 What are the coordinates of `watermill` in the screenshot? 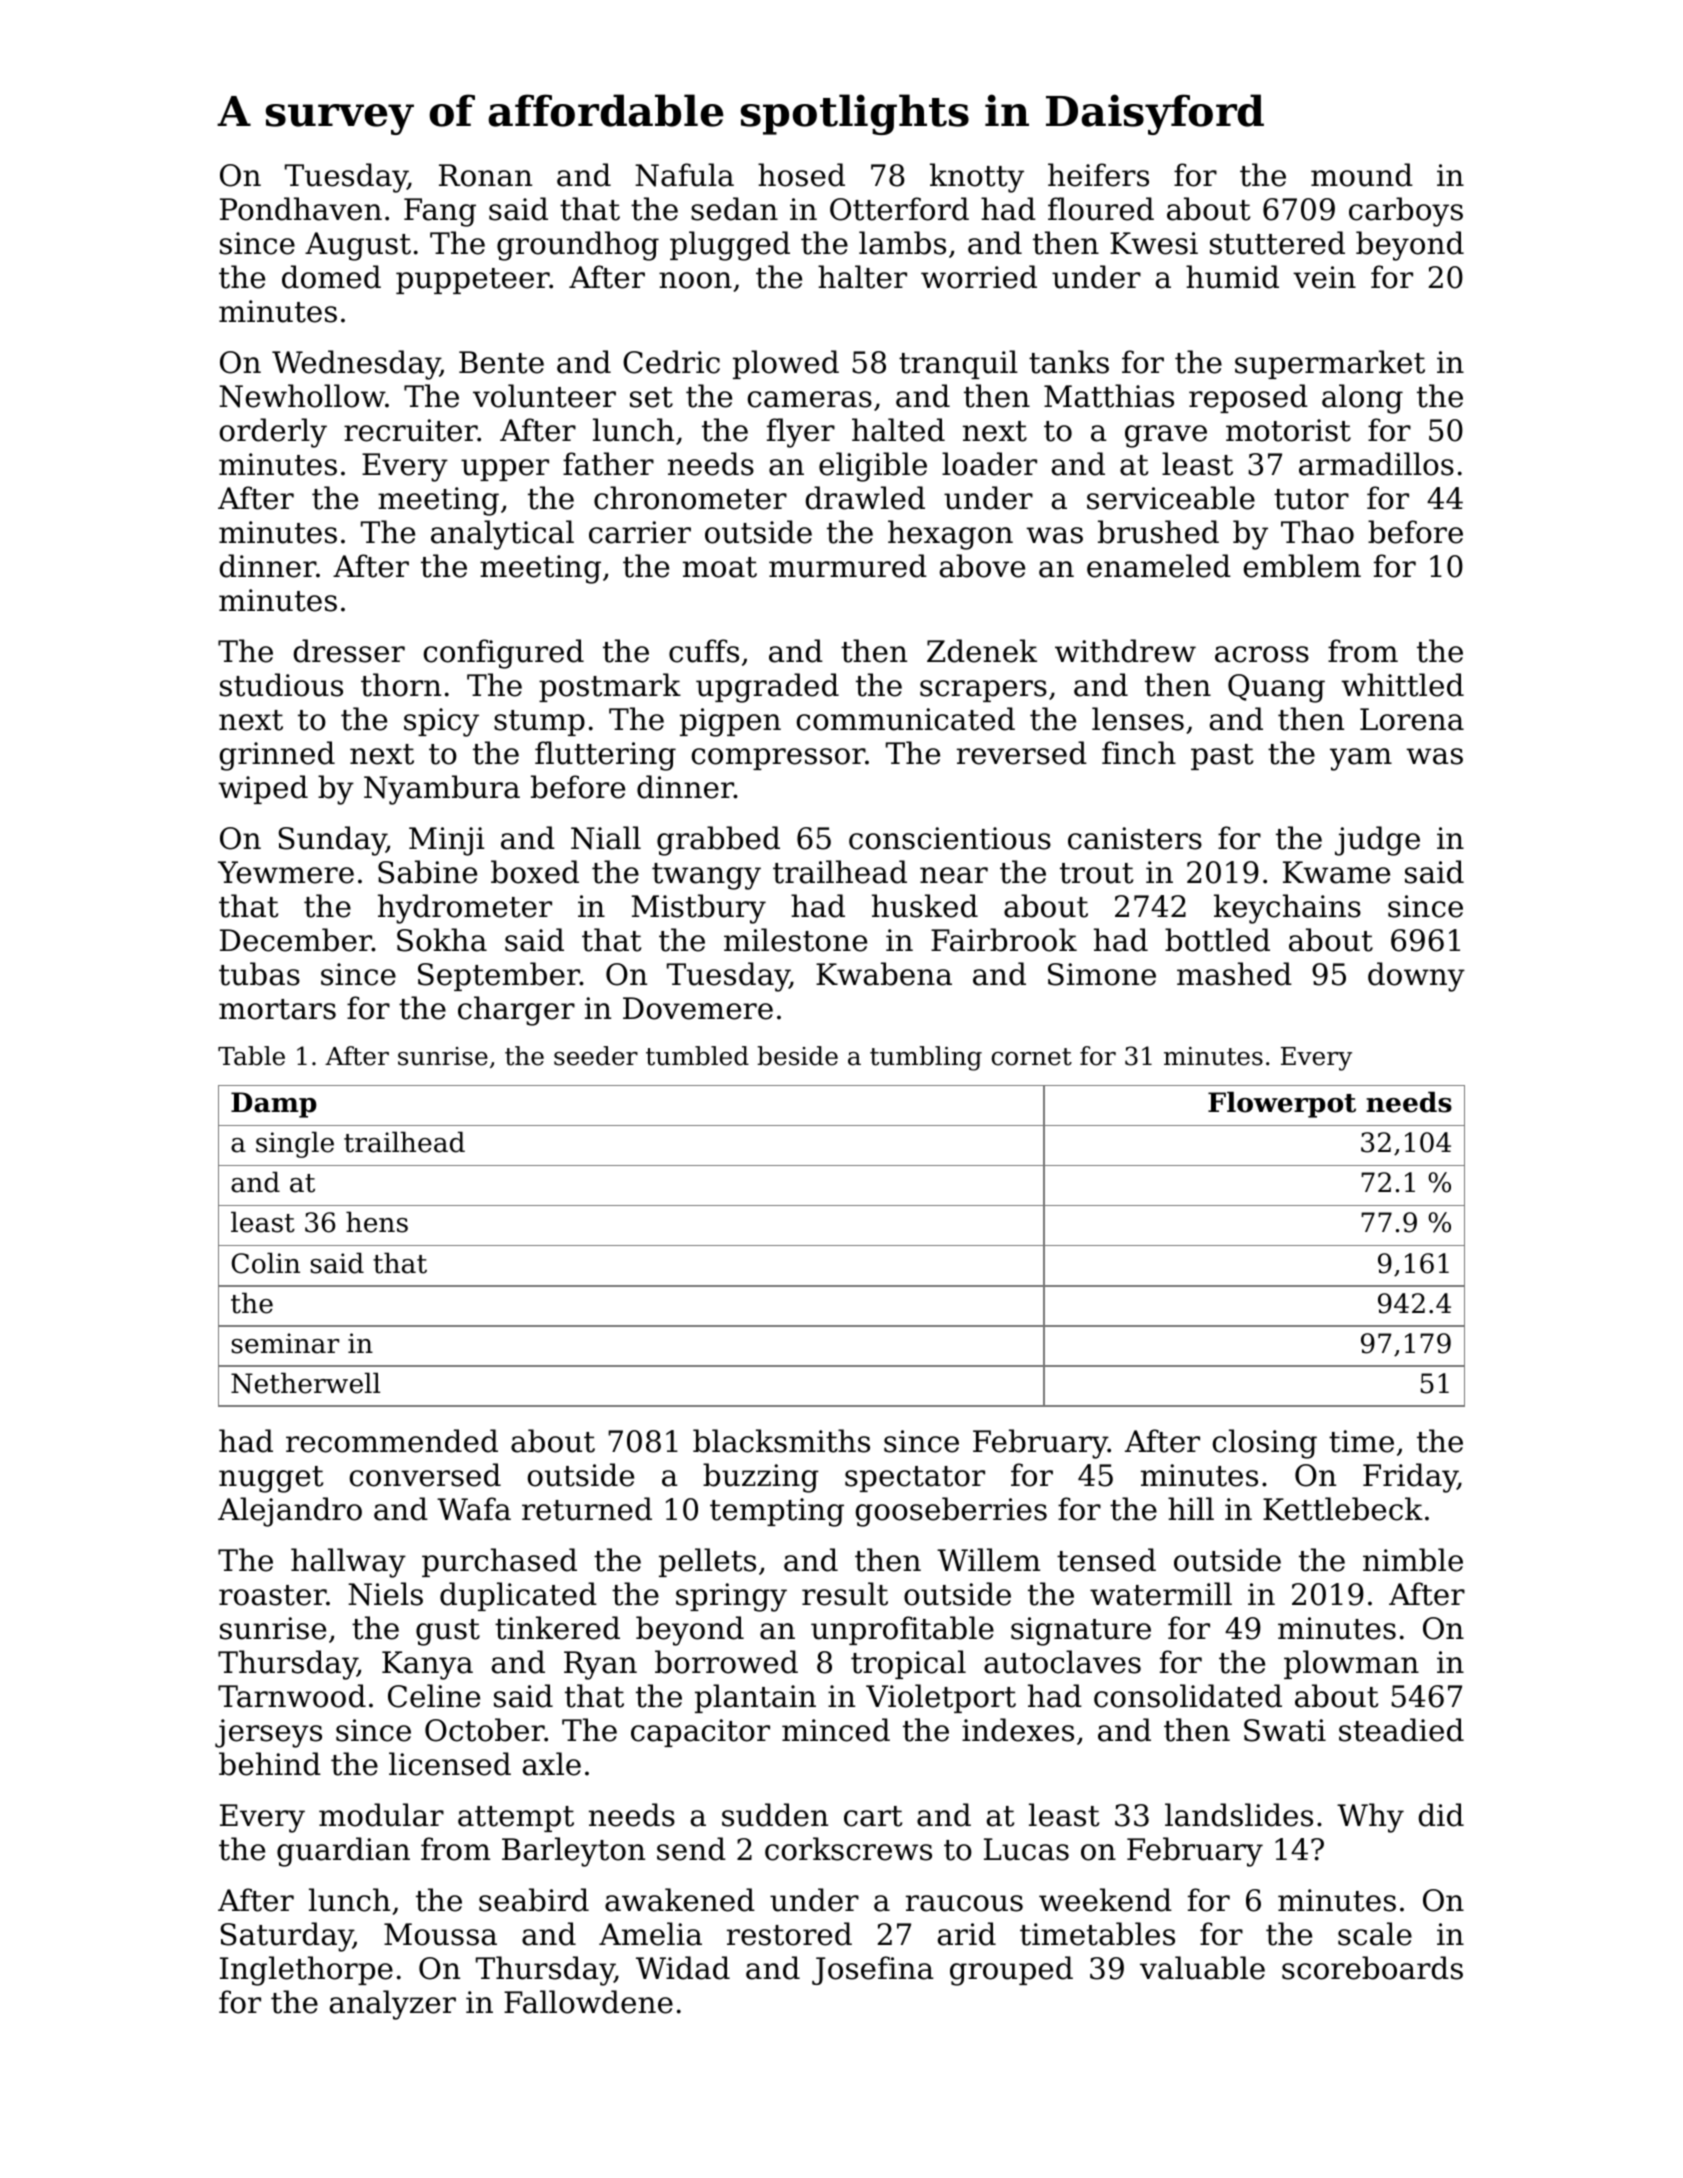 It's located at (1161, 1594).
